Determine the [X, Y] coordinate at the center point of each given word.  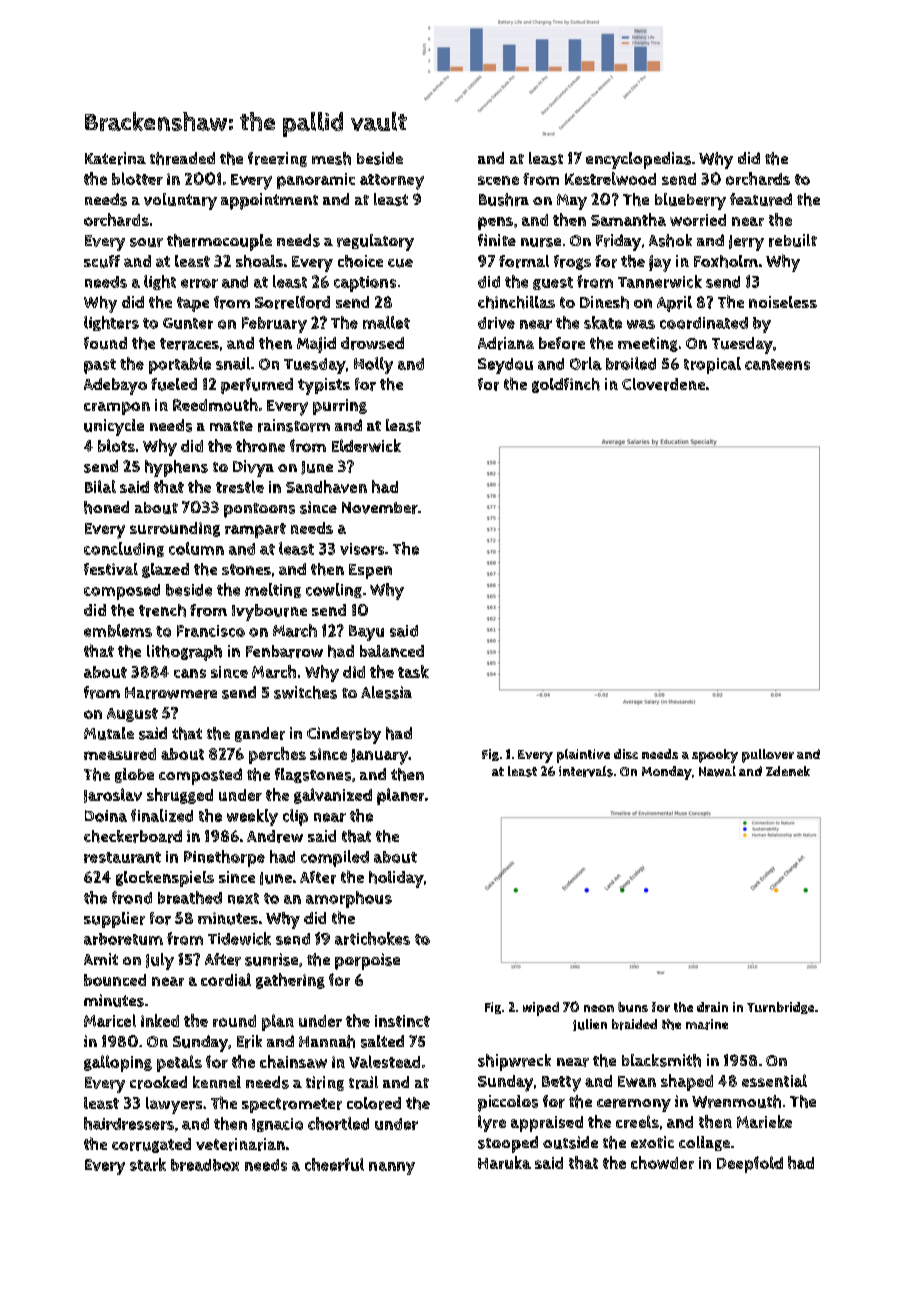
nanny [392, 1168]
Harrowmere [171, 693]
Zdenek [788, 771]
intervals [586, 771]
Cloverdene [663, 384]
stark [148, 1164]
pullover [768, 756]
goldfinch [566, 385]
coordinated [704, 323]
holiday [396, 879]
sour [146, 242]
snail [233, 363]
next [243, 898]
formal [524, 261]
